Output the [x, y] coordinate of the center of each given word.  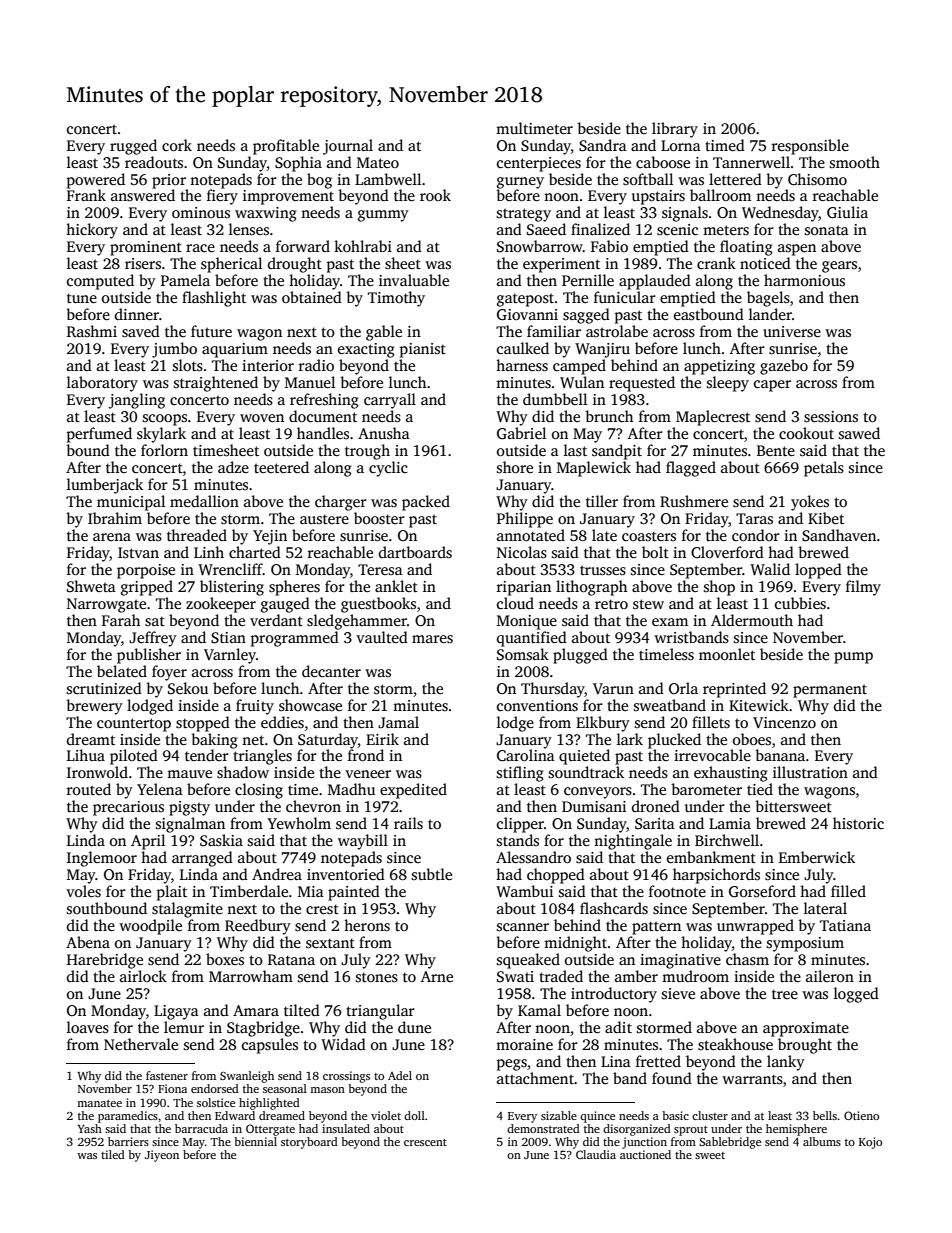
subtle [432, 874]
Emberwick [817, 857]
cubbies [800, 603]
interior [268, 365]
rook [435, 195]
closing [259, 791]
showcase [310, 705]
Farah [121, 620]
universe [792, 332]
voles [83, 891]
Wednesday [780, 214]
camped [579, 367]
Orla [683, 688]
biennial [255, 1141]
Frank [86, 195]
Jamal [398, 722]
